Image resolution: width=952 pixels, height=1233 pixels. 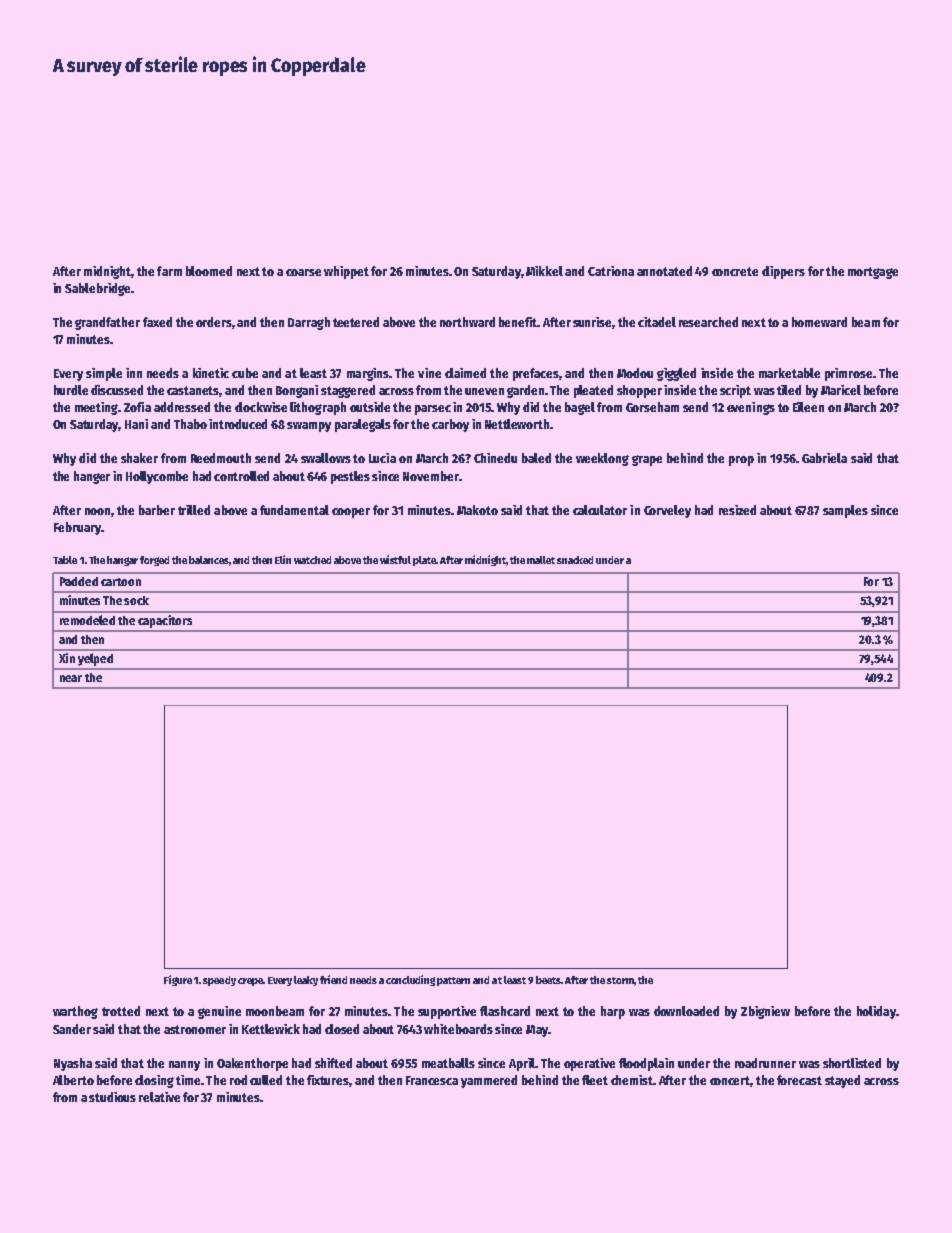 What do you see at coordinates (783, 272) in the document?
I see `clippers` at bounding box center [783, 272].
